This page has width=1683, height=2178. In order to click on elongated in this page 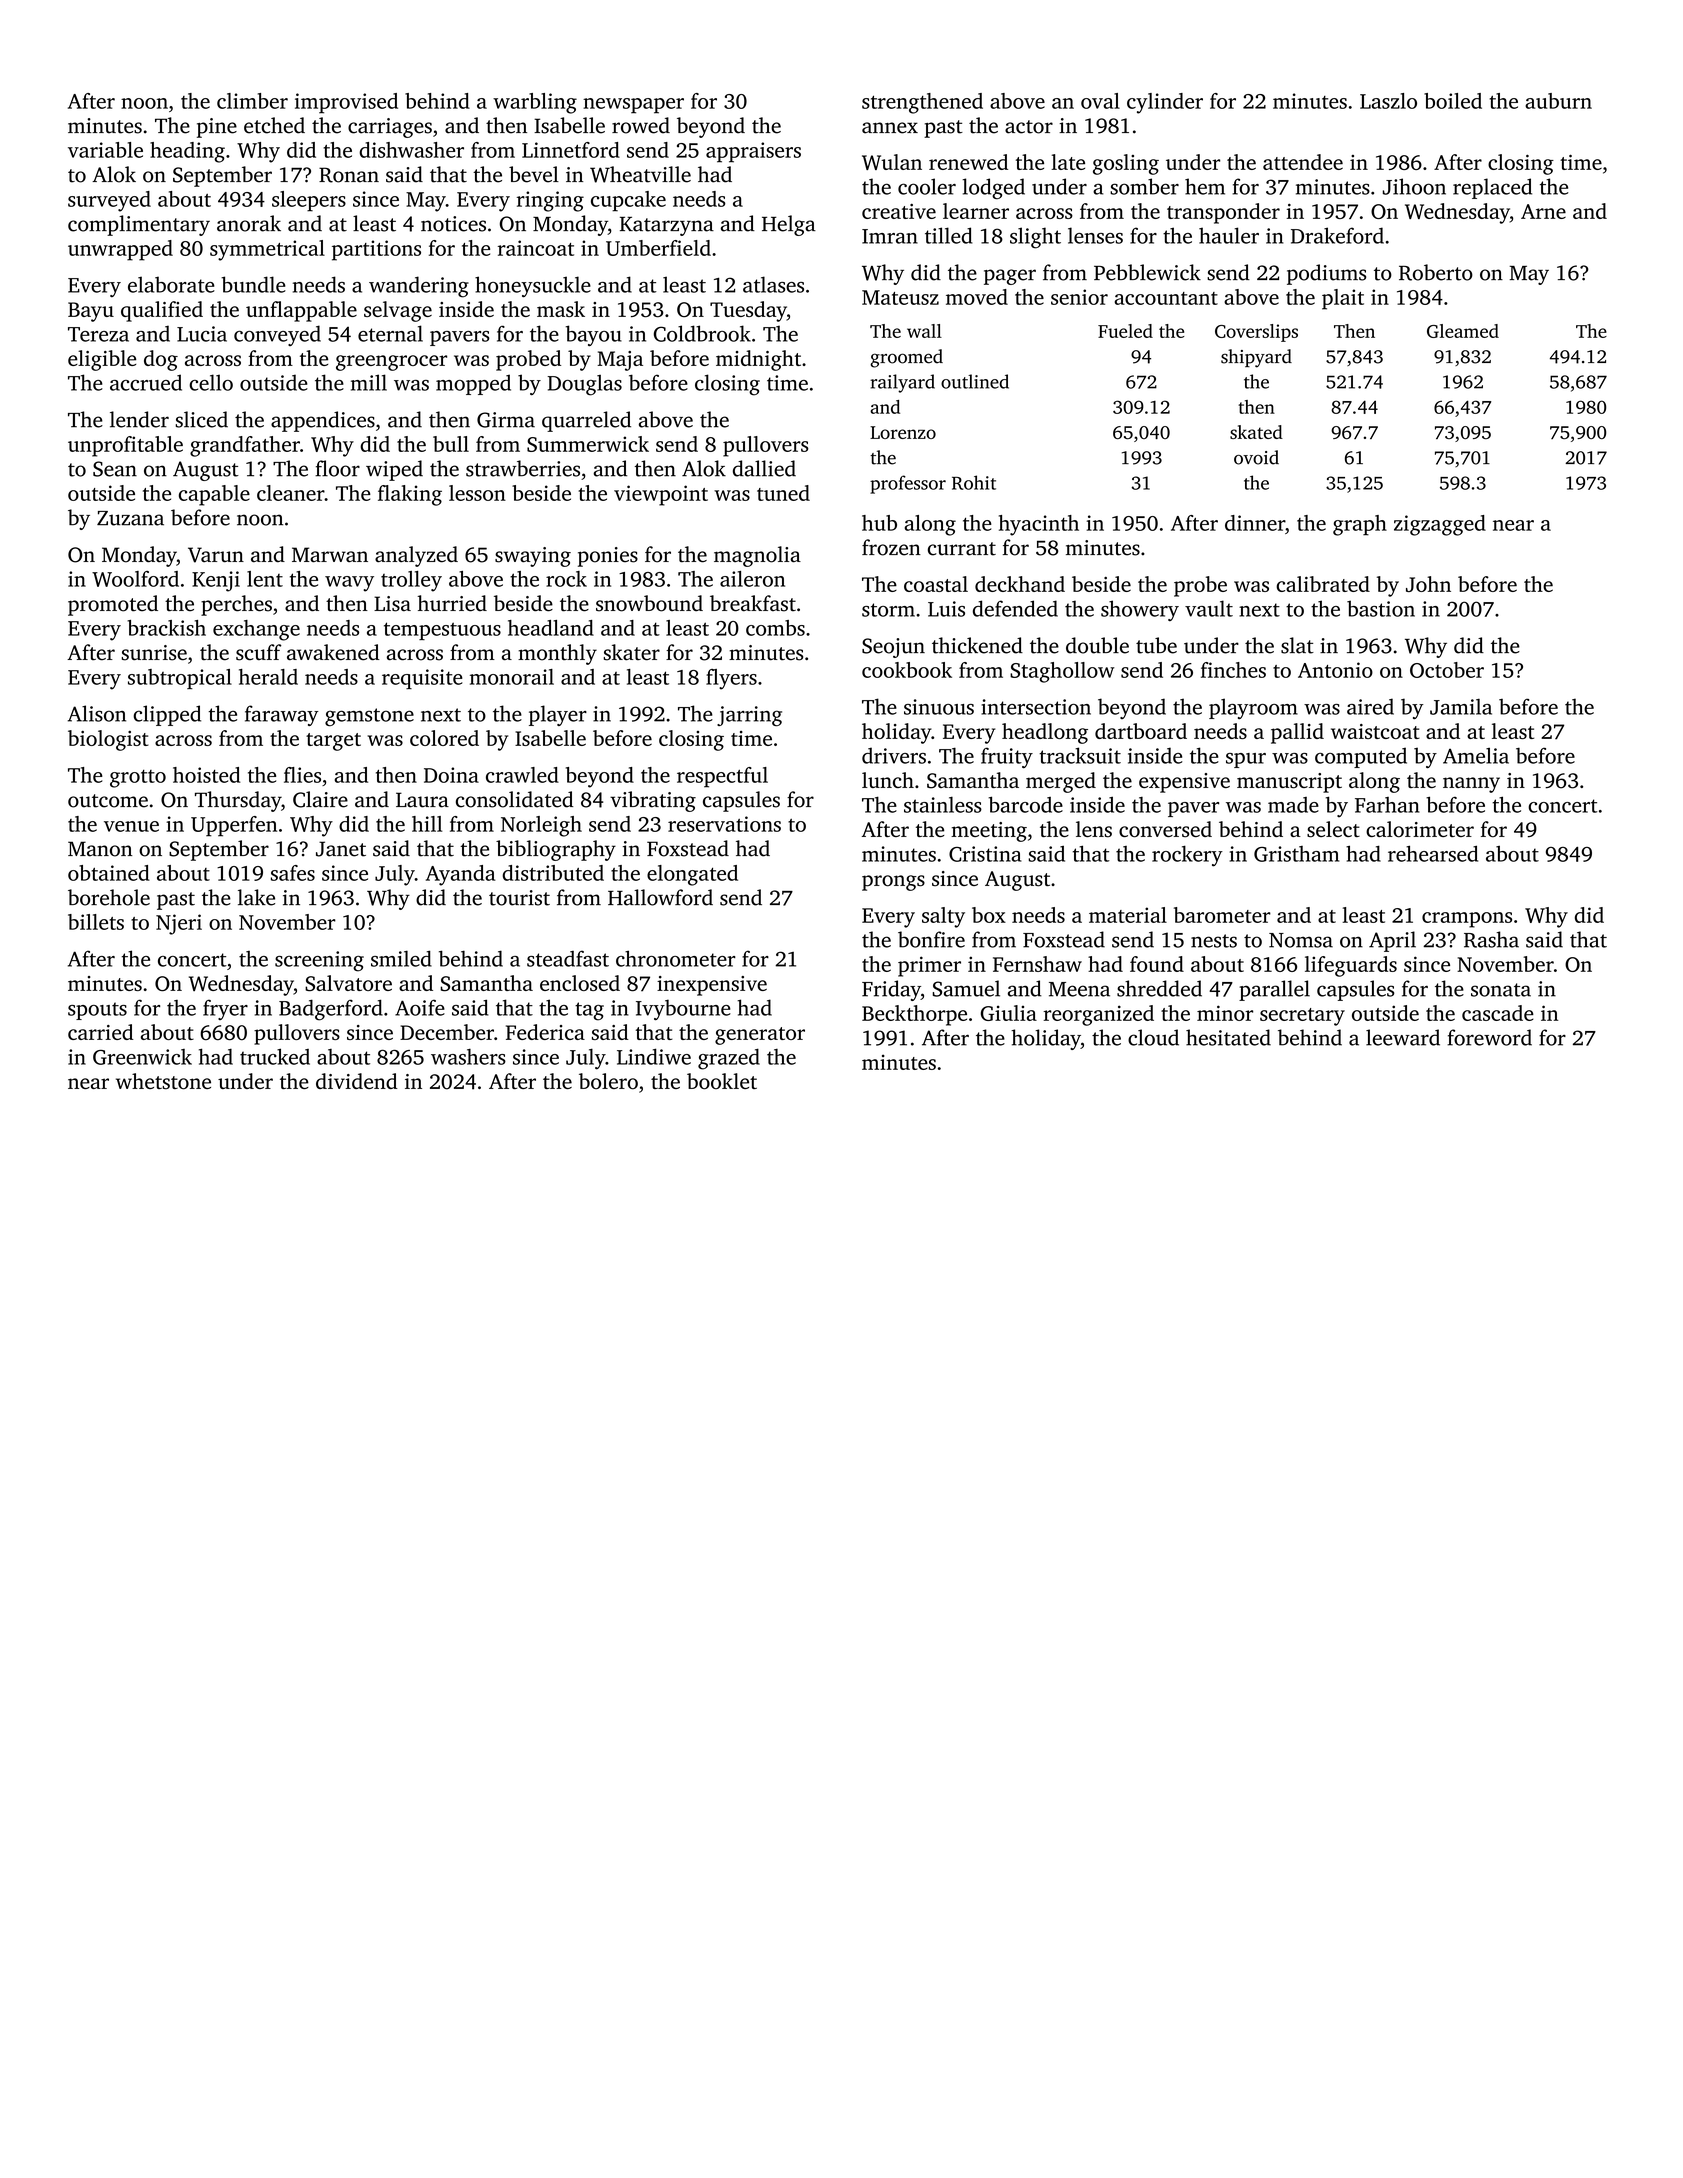, I will do `click(692, 875)`.
